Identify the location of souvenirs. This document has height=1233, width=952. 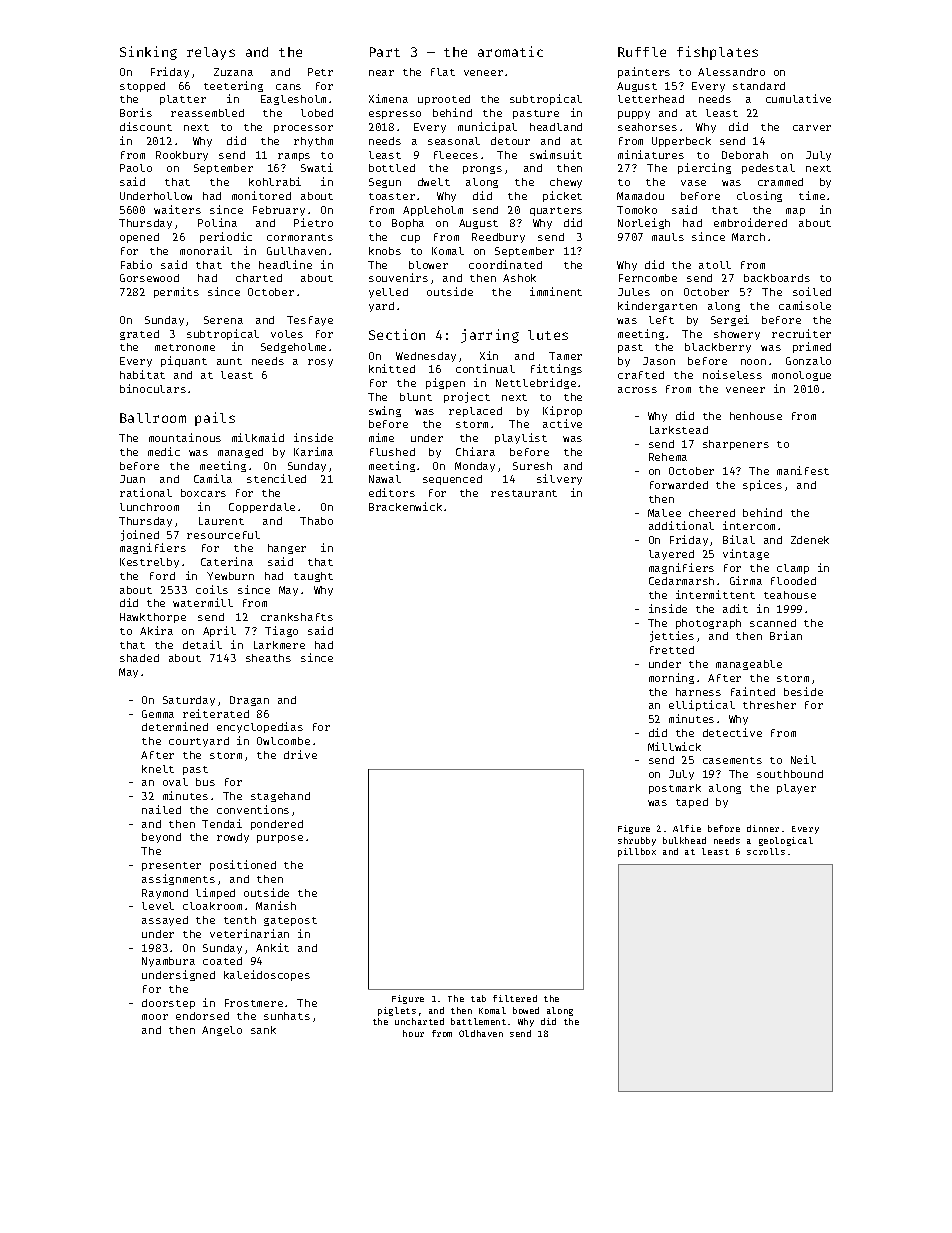
(398, 277).
